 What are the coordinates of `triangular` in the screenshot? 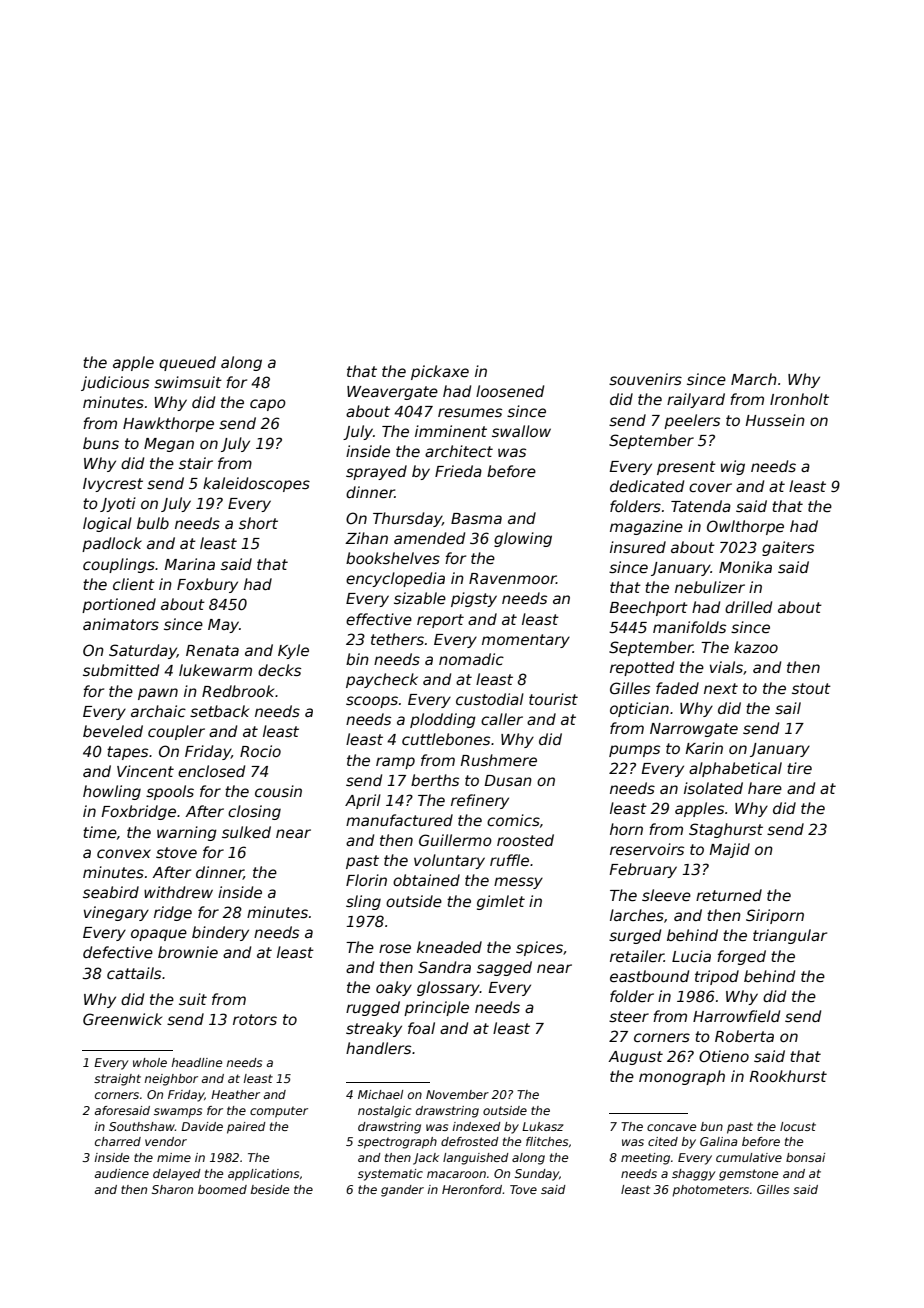 It's located at (790, 936).
